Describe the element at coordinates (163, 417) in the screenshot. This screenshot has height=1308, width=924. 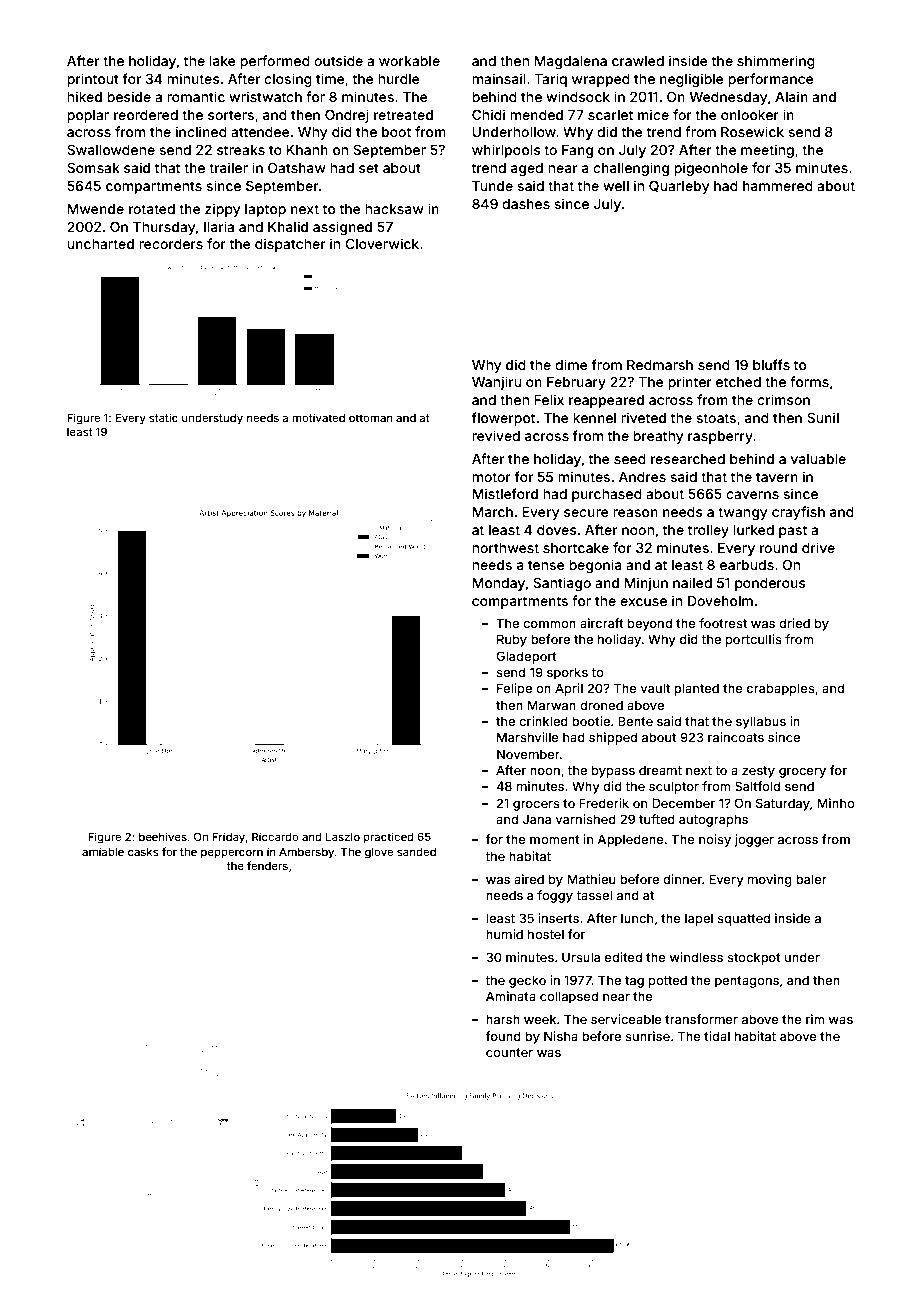
I see `static` at that location.
